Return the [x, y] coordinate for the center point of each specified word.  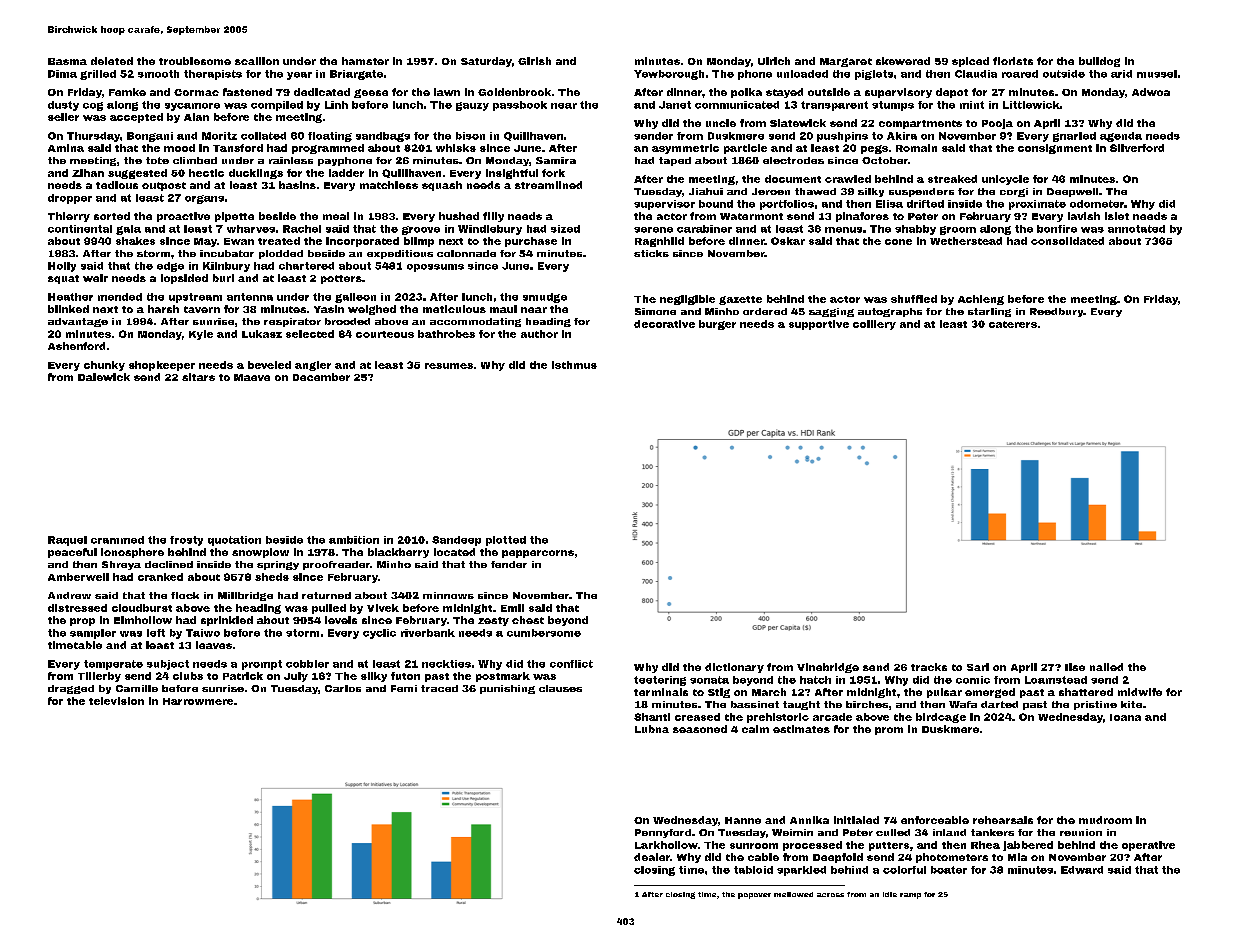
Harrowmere [198, 701]
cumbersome [544, 633]
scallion [257, 61]
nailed [1106, 667]
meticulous [454, 309]
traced [439, 688]
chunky [104, 366]
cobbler [307, 664]
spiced [970, 62]
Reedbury [1057, 312]
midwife [1140, 692]
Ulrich [774, 61]
